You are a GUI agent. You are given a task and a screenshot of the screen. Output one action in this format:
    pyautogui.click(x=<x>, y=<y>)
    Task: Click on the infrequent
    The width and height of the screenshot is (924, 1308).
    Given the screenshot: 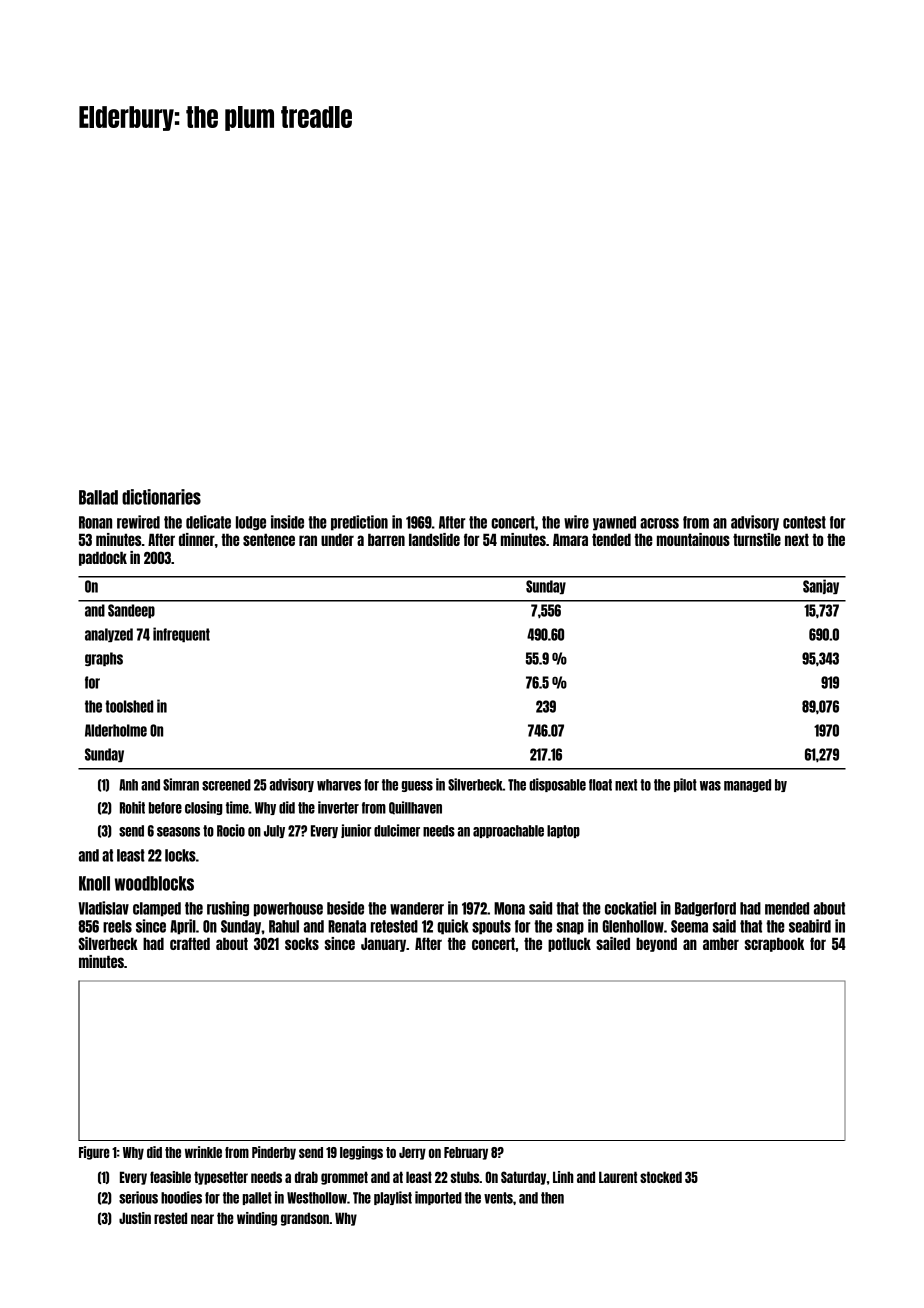 What is the action you would take?
    pyautogui.click(x=181, y=634)
